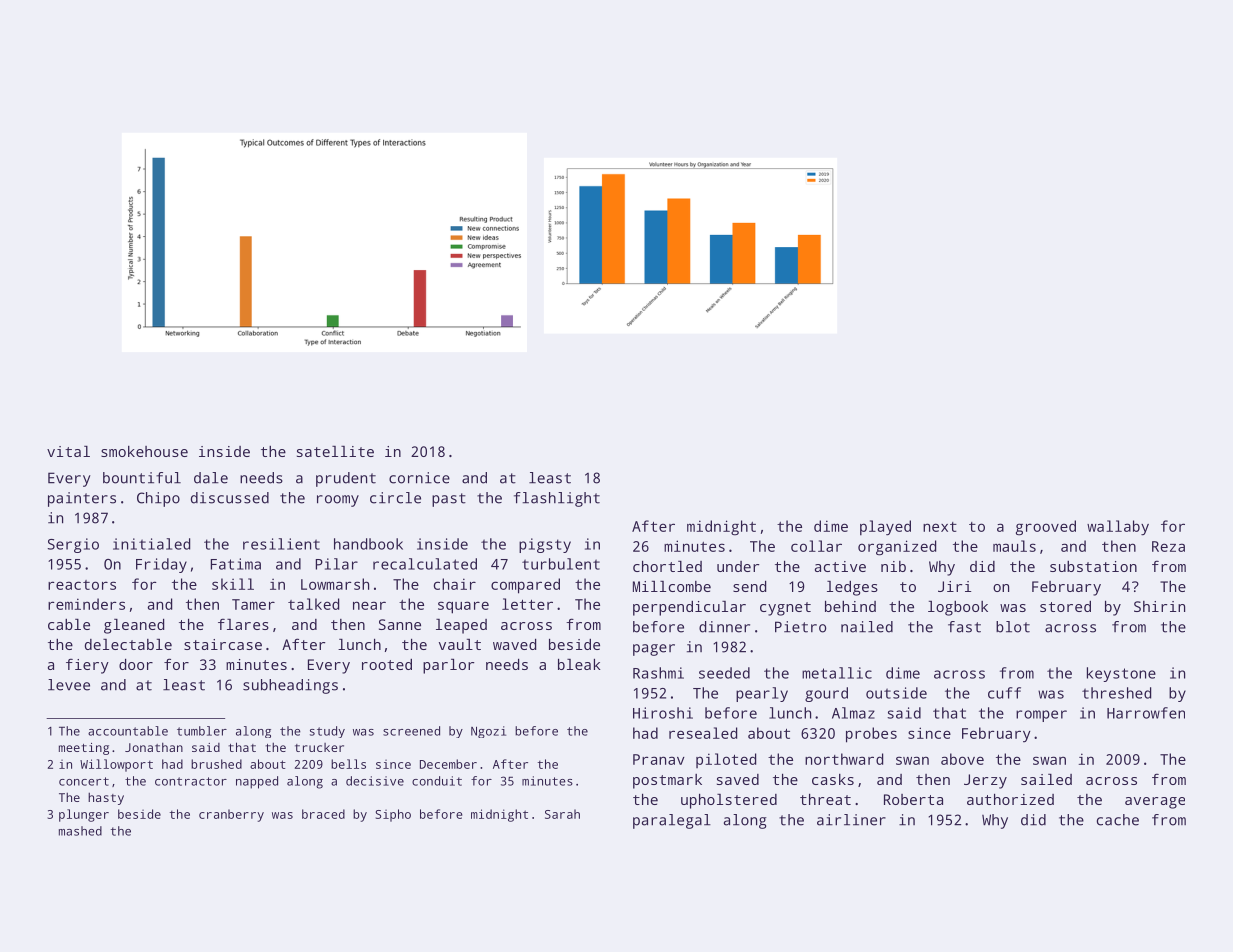  What do you see at coordinates (885, 528) in the document?
I see `played` at bounding box center [885, 528].
